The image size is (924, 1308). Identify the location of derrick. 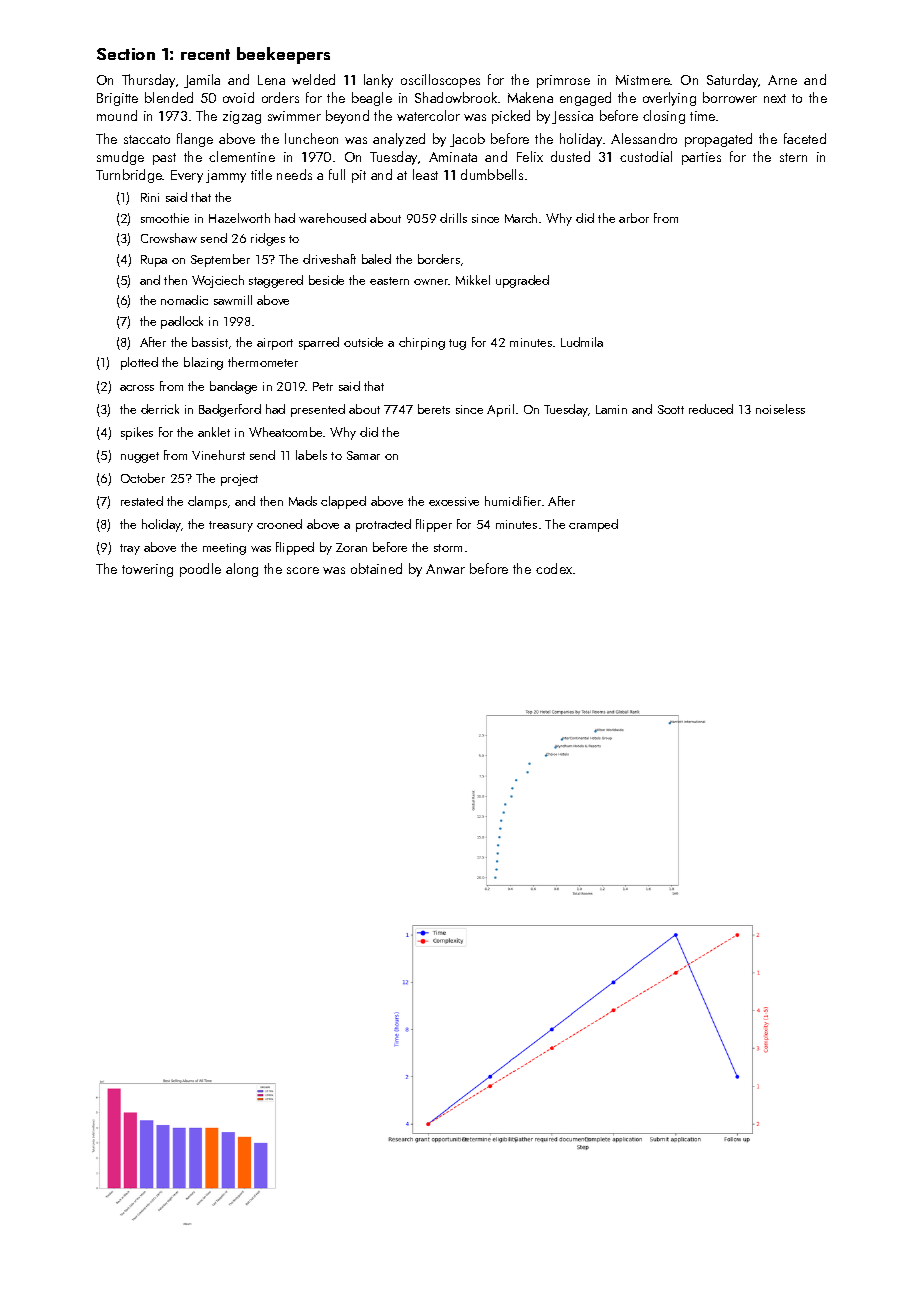
(160, 409).
